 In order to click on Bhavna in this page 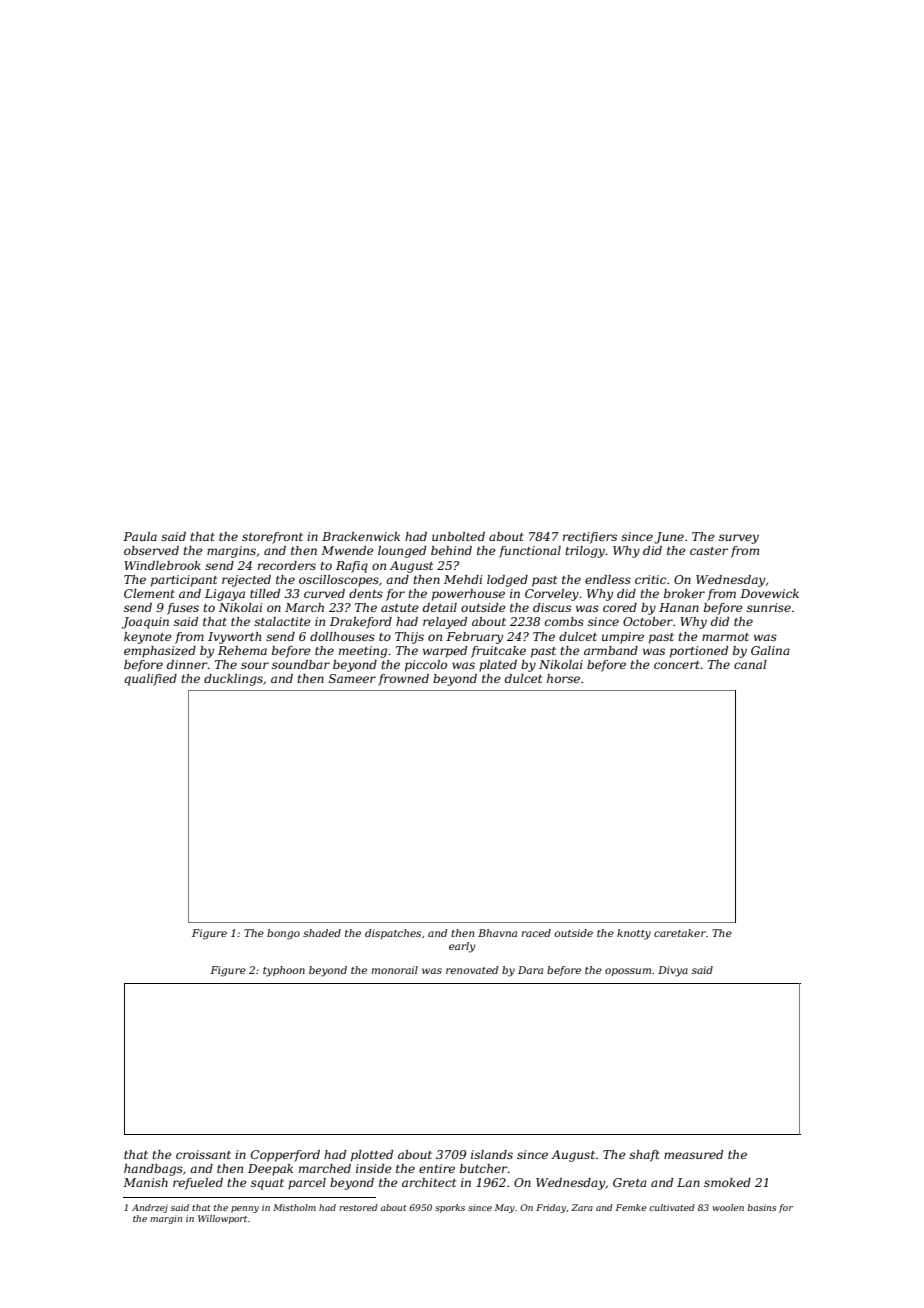, I will do `click(497, 933)`.
